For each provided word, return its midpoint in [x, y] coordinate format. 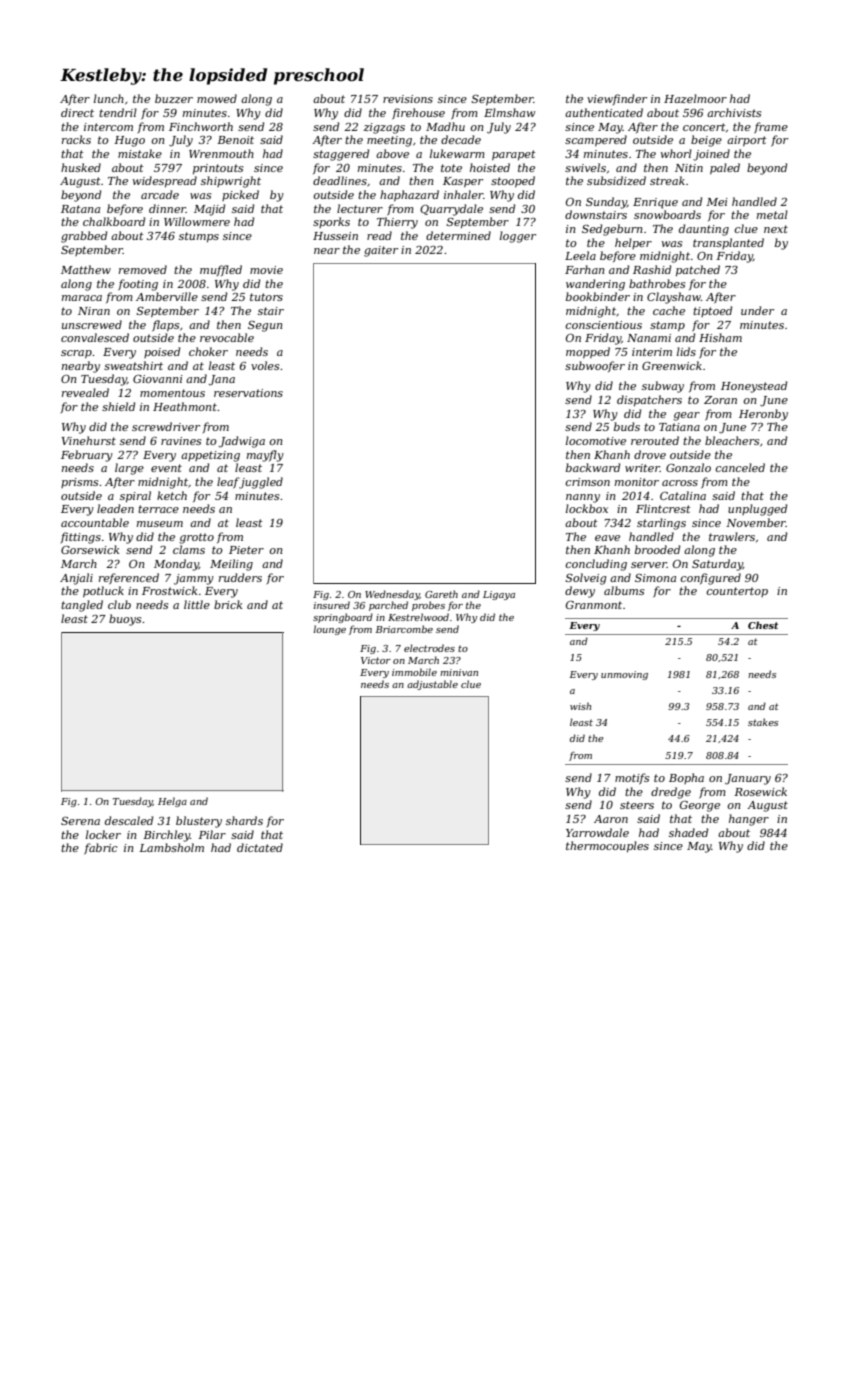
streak [667, 180]
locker [103, 834]
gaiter [381, 251]
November [756, 522]
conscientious [603, 325]
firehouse [418, 113]
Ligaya [499, 595]
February [87, 456]
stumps [199, 237]
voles [265, 365]
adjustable [432, 685]
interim [652, 352]
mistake [140, 153]
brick [228, 604]
